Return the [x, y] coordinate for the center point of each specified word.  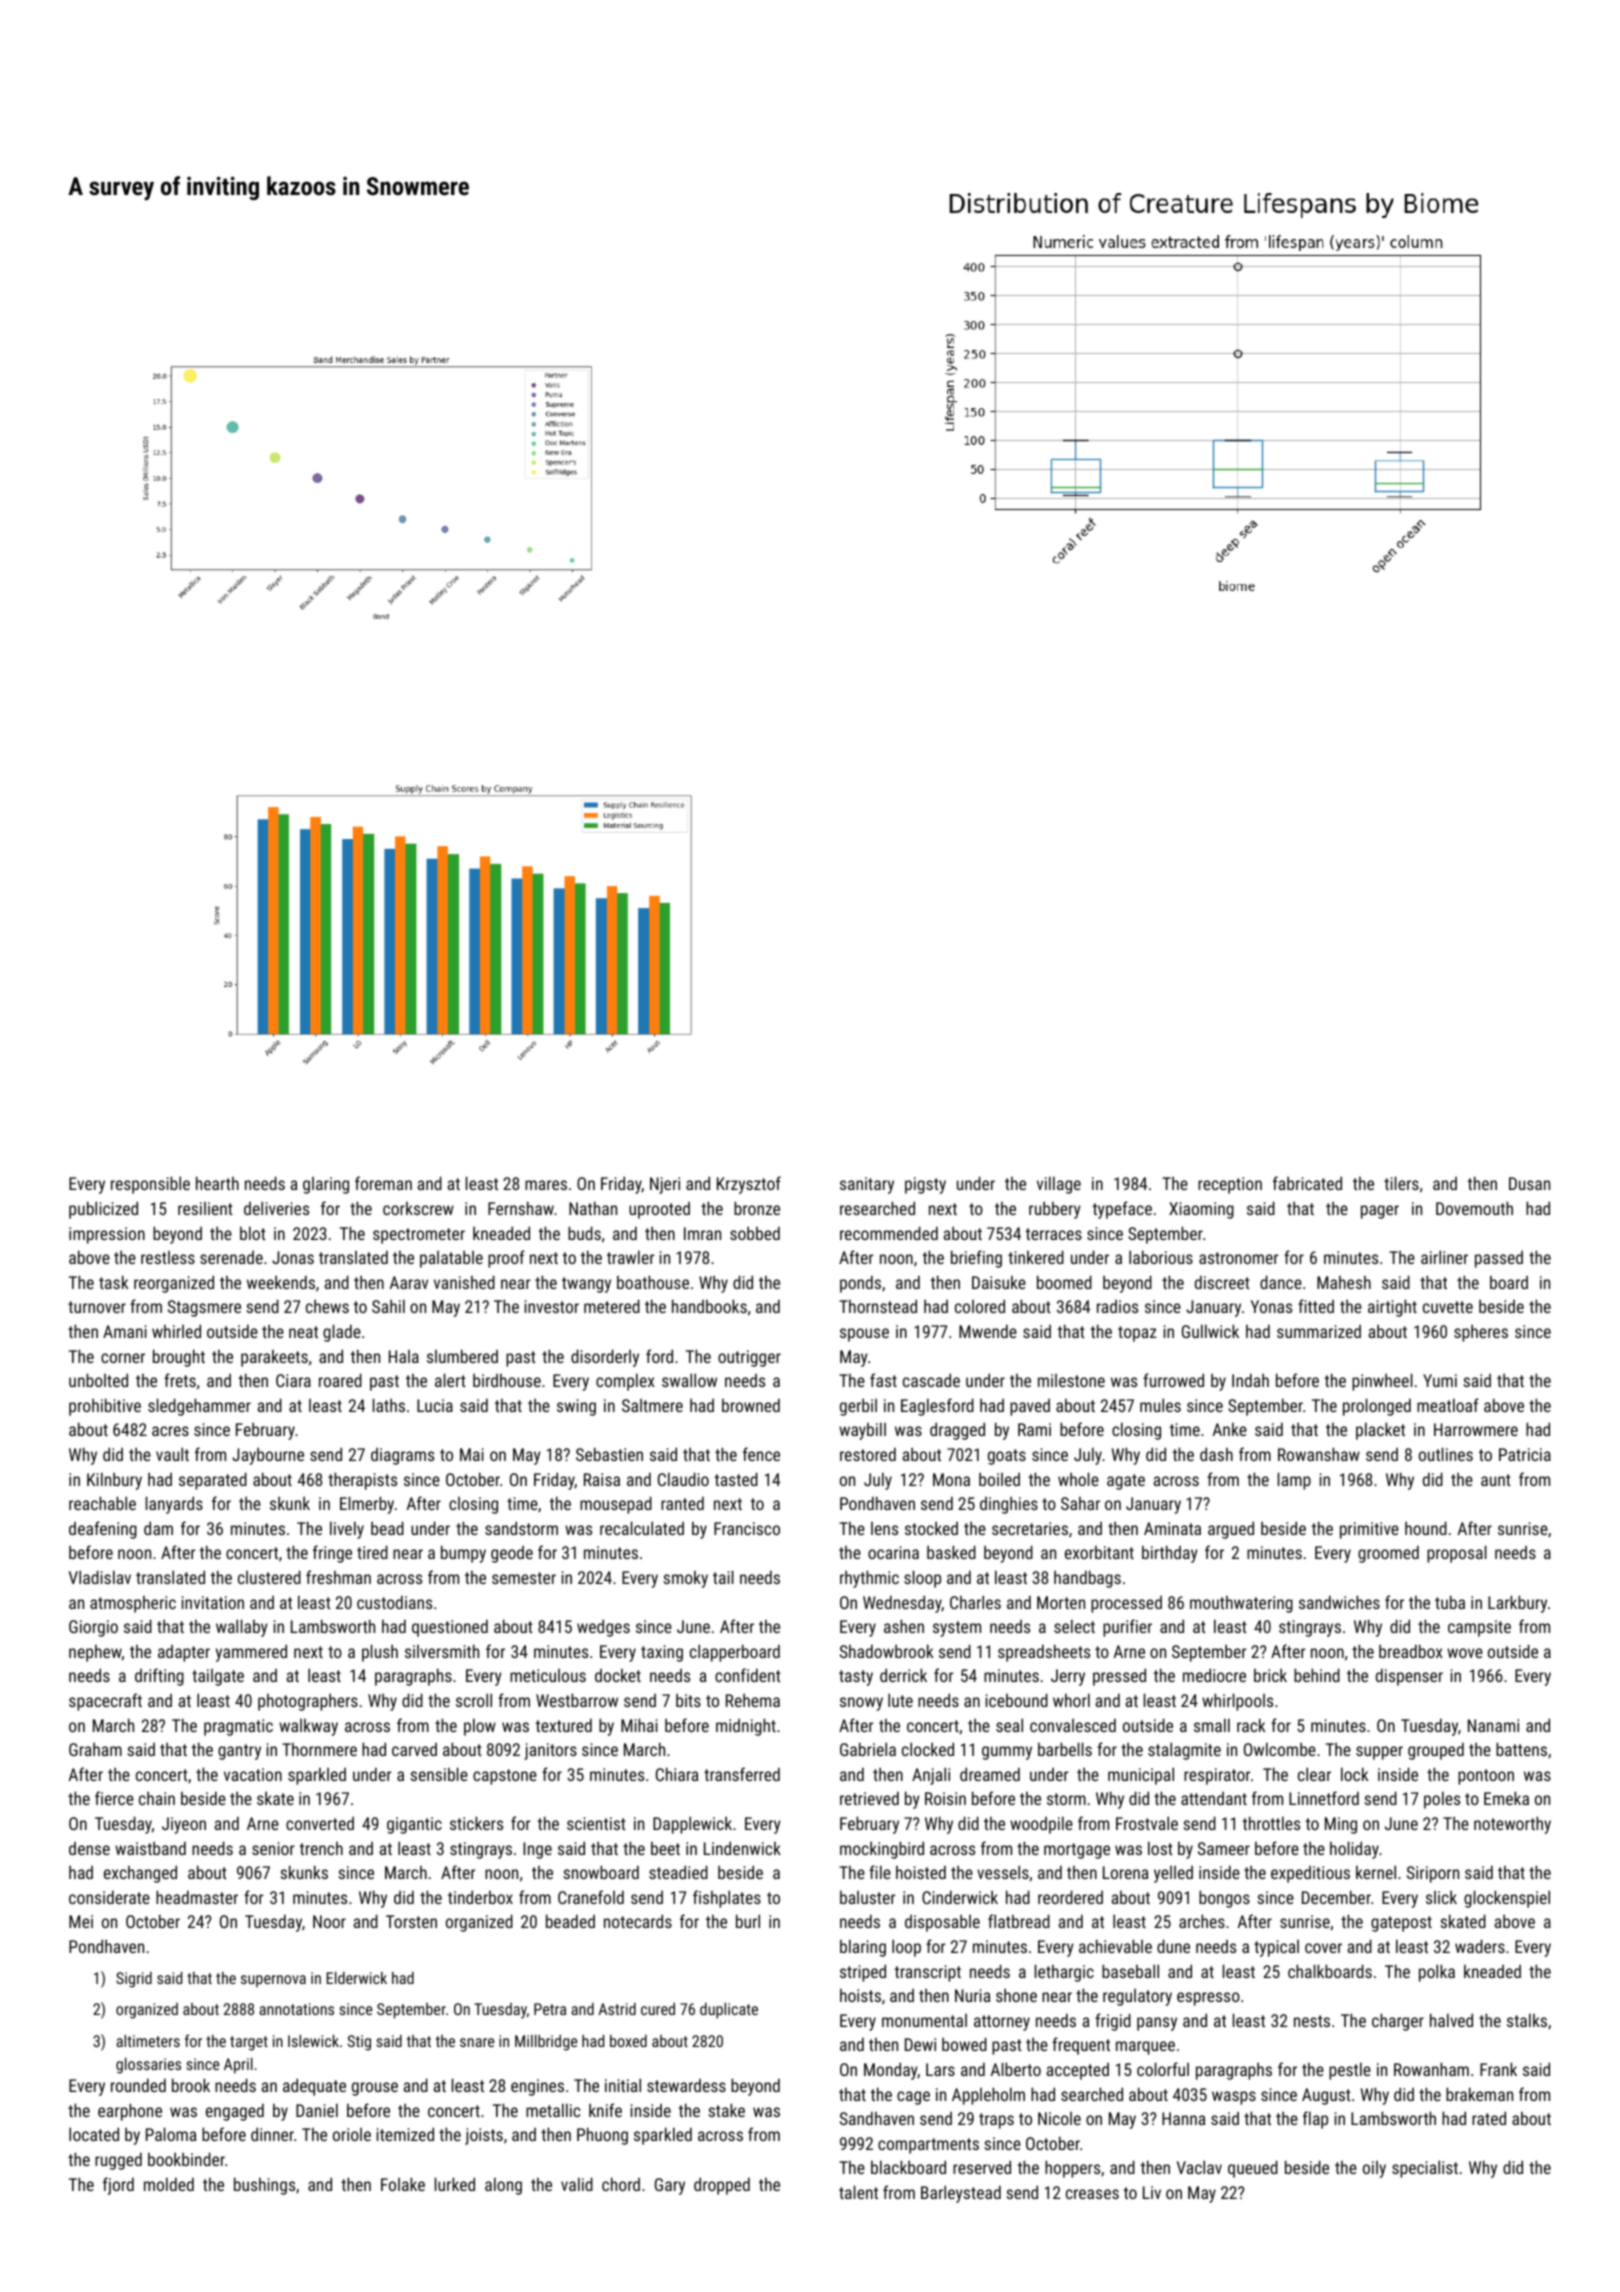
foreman [383, 1183]
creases [1092, 2194]
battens [1521, 1749]
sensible [439, 1774]
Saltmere [652, 1405]
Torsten [411, 1921]
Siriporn [1433, 1874]
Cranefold [591, 1897]
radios [1117, 1306]
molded [169, 2184]
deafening [103, 1530]
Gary [670, 2186]
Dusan [1529, 1183]
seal [1009, 1725]
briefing [976, 1259]
